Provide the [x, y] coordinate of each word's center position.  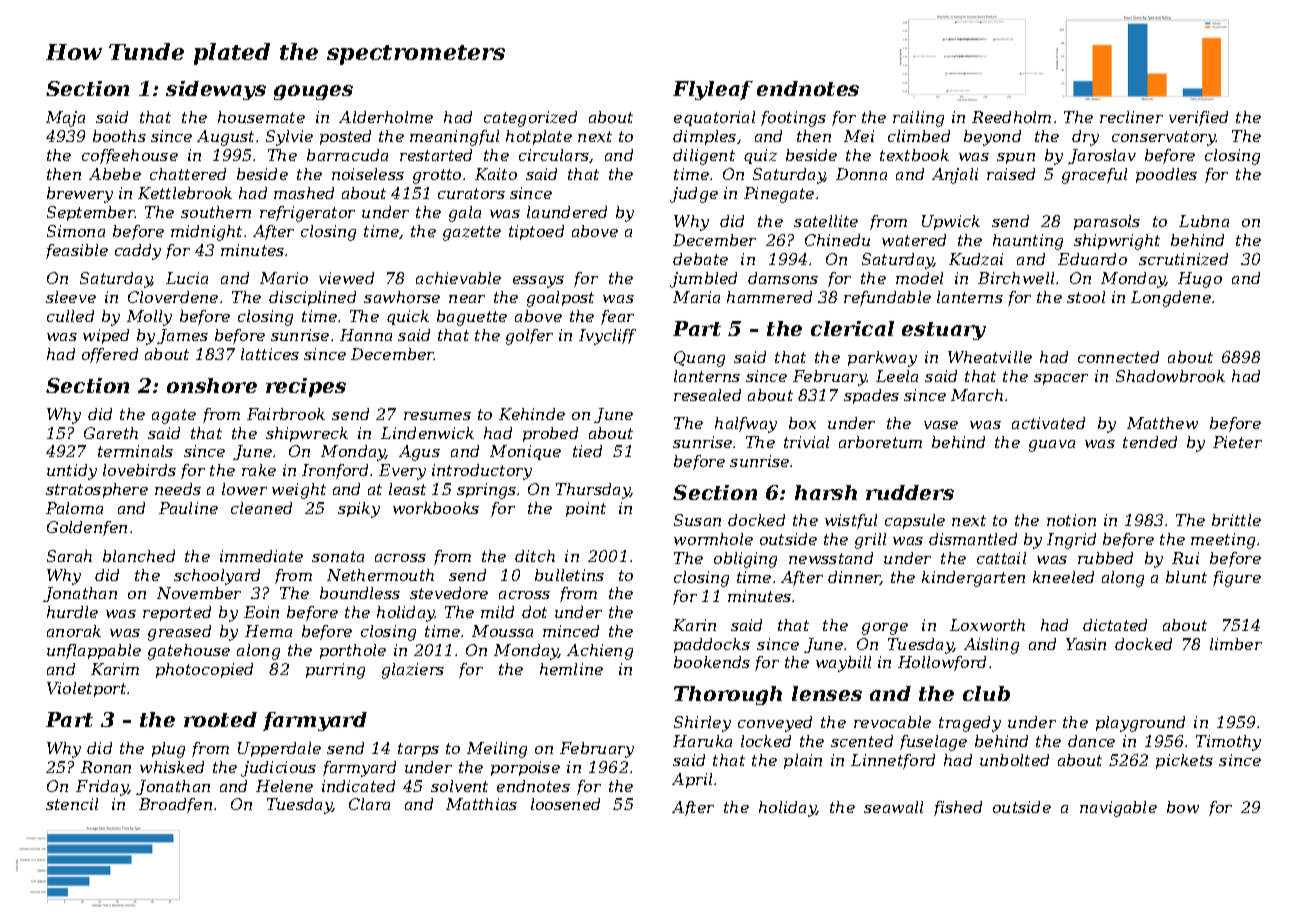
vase [941, 425]
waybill [843, 664]
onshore [212, 385]
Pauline [188, 508]
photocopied [204, 670]
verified [1198, 118]
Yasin [1086, 644]
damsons [783, 278]
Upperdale [279, 749]
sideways [216, 90]
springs [486, 491]
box [802, 423]
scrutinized [1183, 259]
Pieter [1237, 442]
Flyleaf [713, 90]
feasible [77, 251]
